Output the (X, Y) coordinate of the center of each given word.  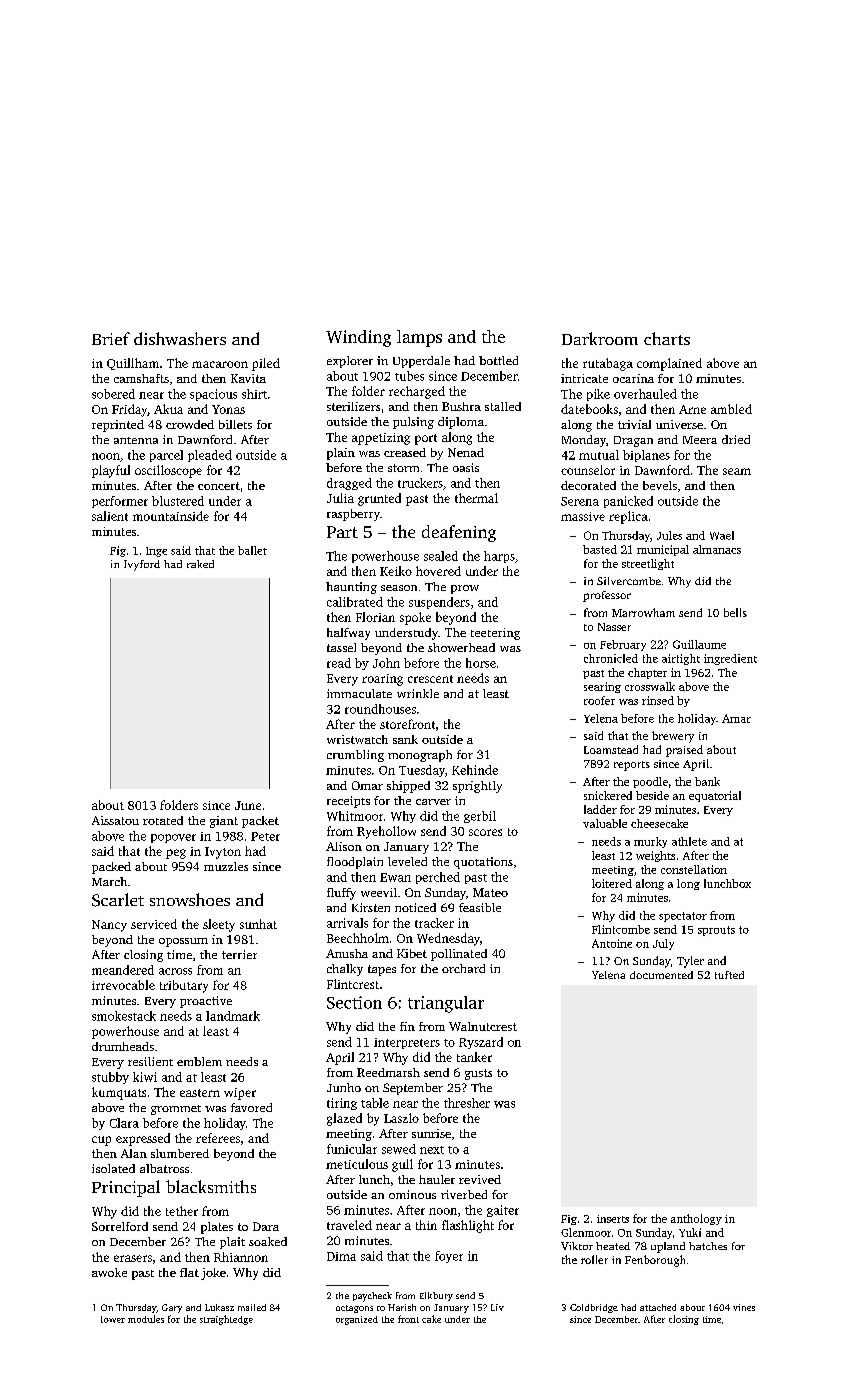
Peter (265, 836)
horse (481, 663)
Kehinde (475, 770)
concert (219, 486)
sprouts (716, 931)
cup (101, 1141)
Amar (736, 718)
